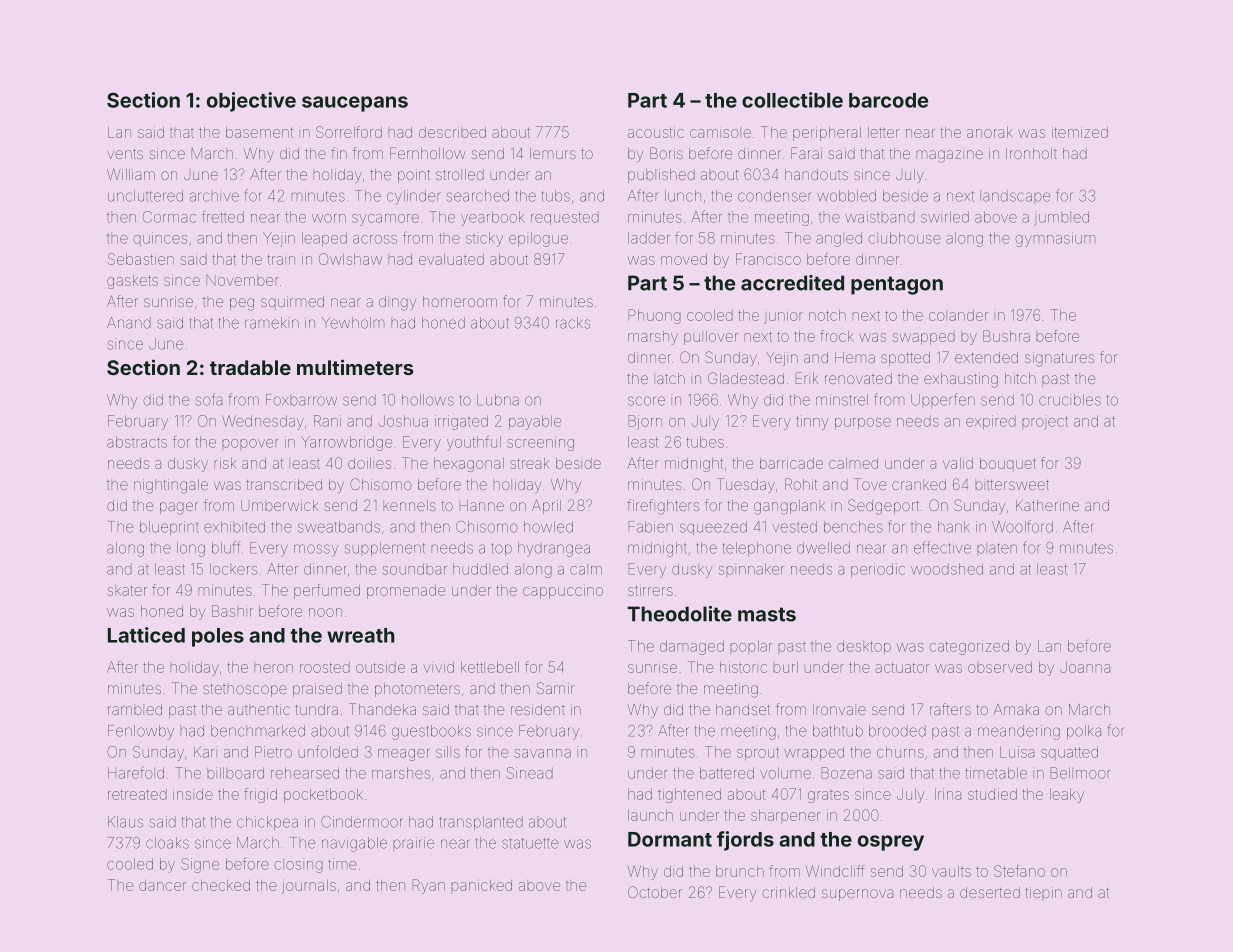  I want to click on resident, so click(538, 709).
